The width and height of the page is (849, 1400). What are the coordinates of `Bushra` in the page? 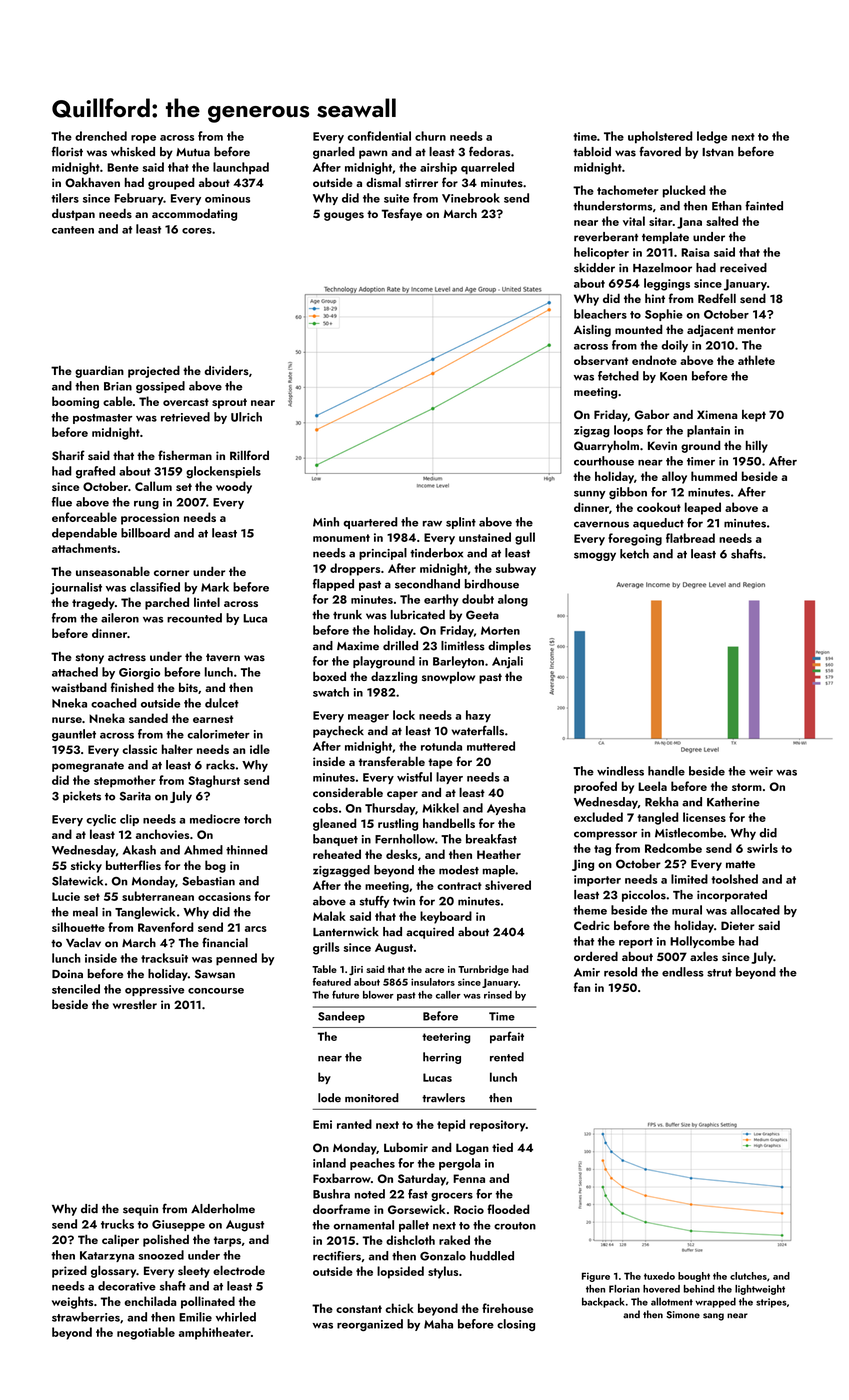 It's located at (331, 1194).
